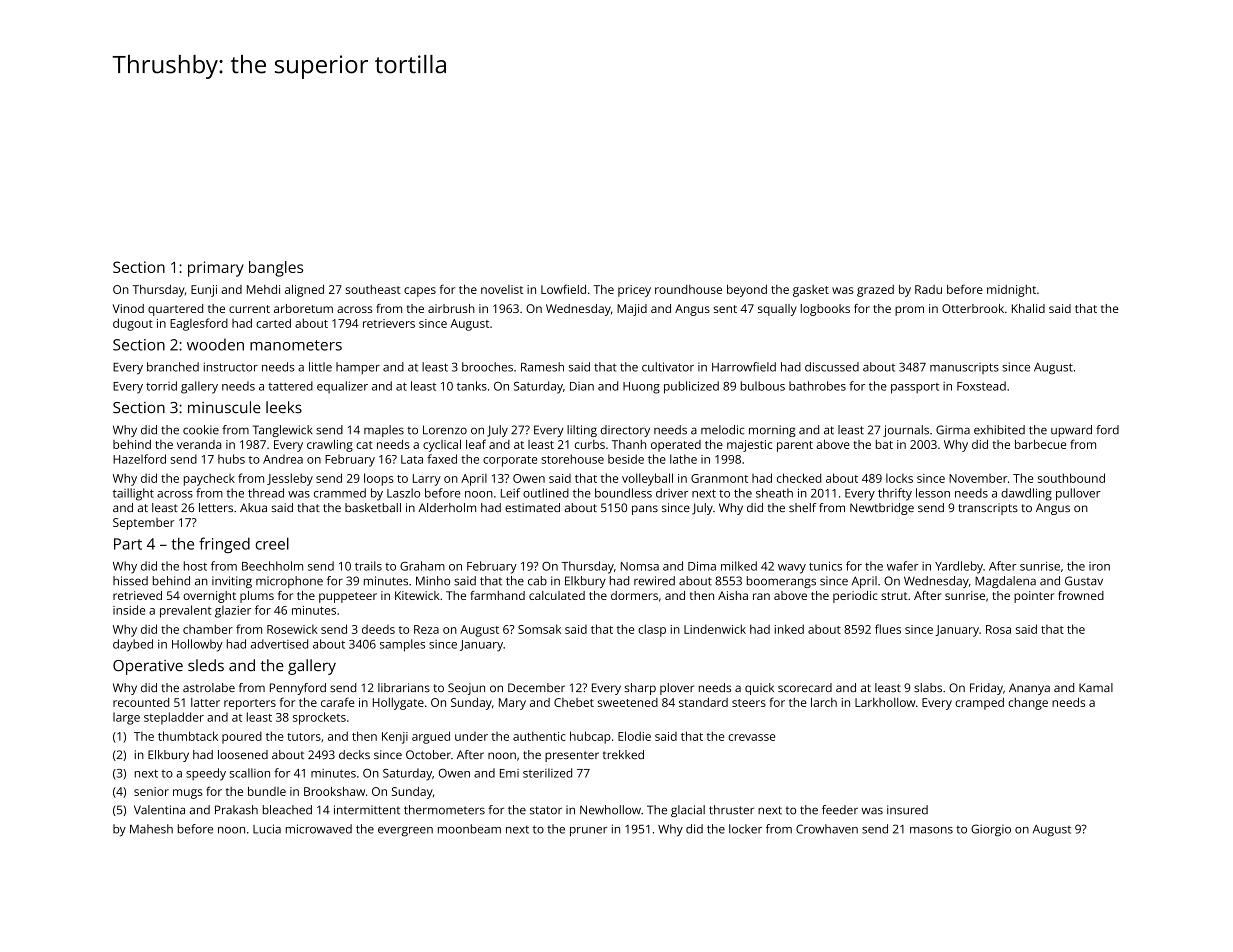  I want to click on November, so click(978, 478).
